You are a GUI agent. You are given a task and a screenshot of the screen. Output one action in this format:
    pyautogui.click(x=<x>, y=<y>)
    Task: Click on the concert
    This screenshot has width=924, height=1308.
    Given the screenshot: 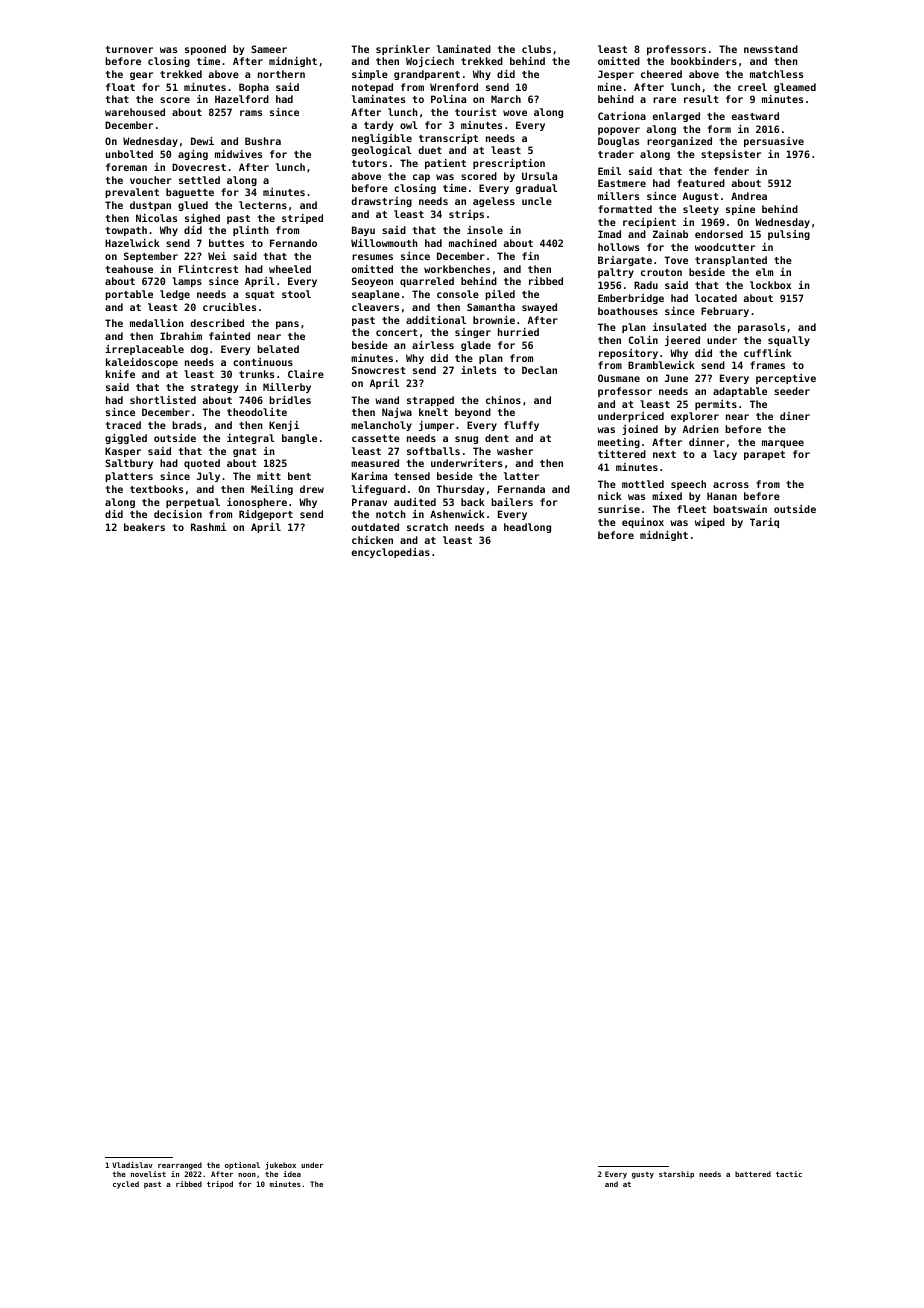 What is the action you would take?
    pyautogui.click(x=397, y=332)
